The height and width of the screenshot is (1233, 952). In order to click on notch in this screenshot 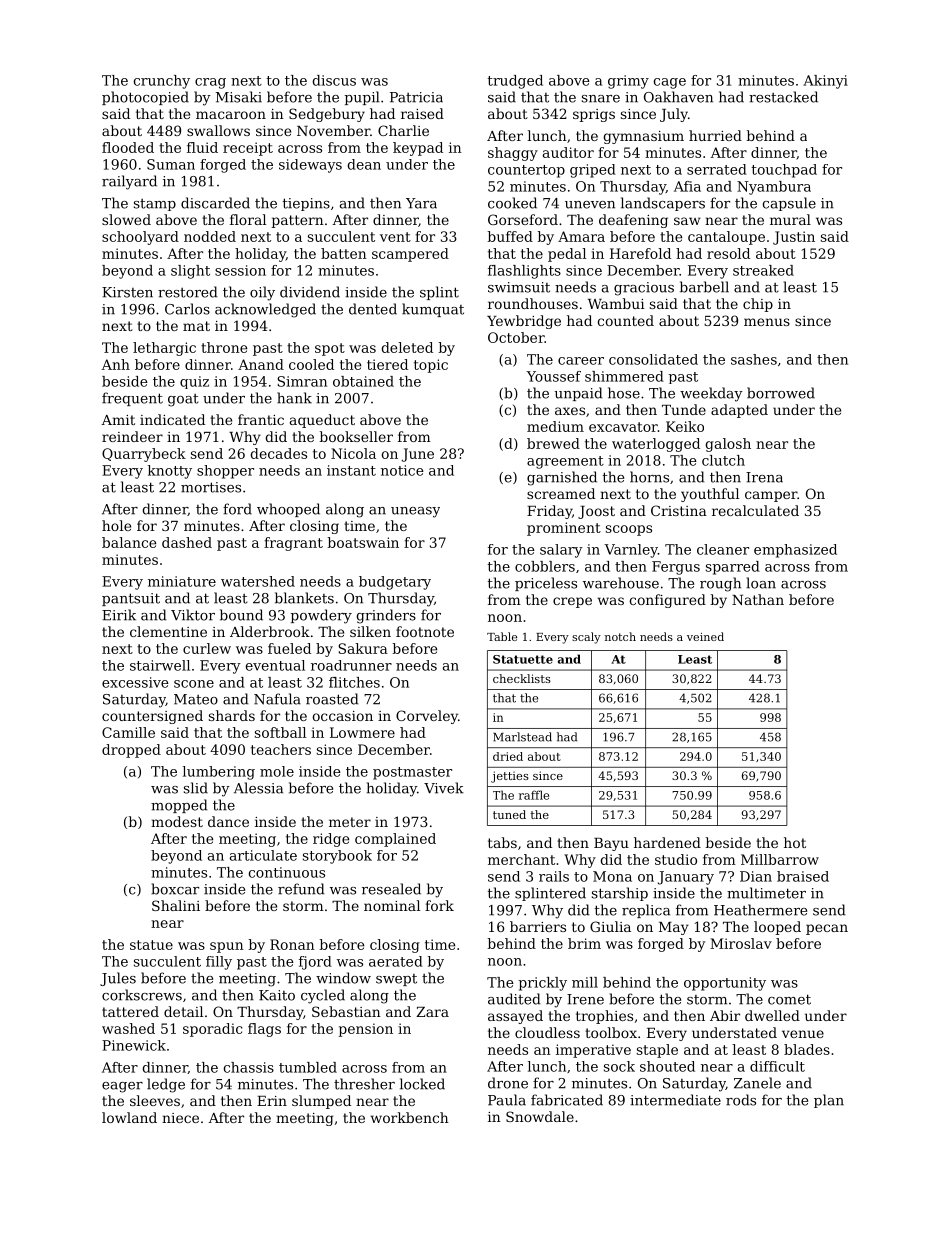, I will do `click(620, 636)`.
